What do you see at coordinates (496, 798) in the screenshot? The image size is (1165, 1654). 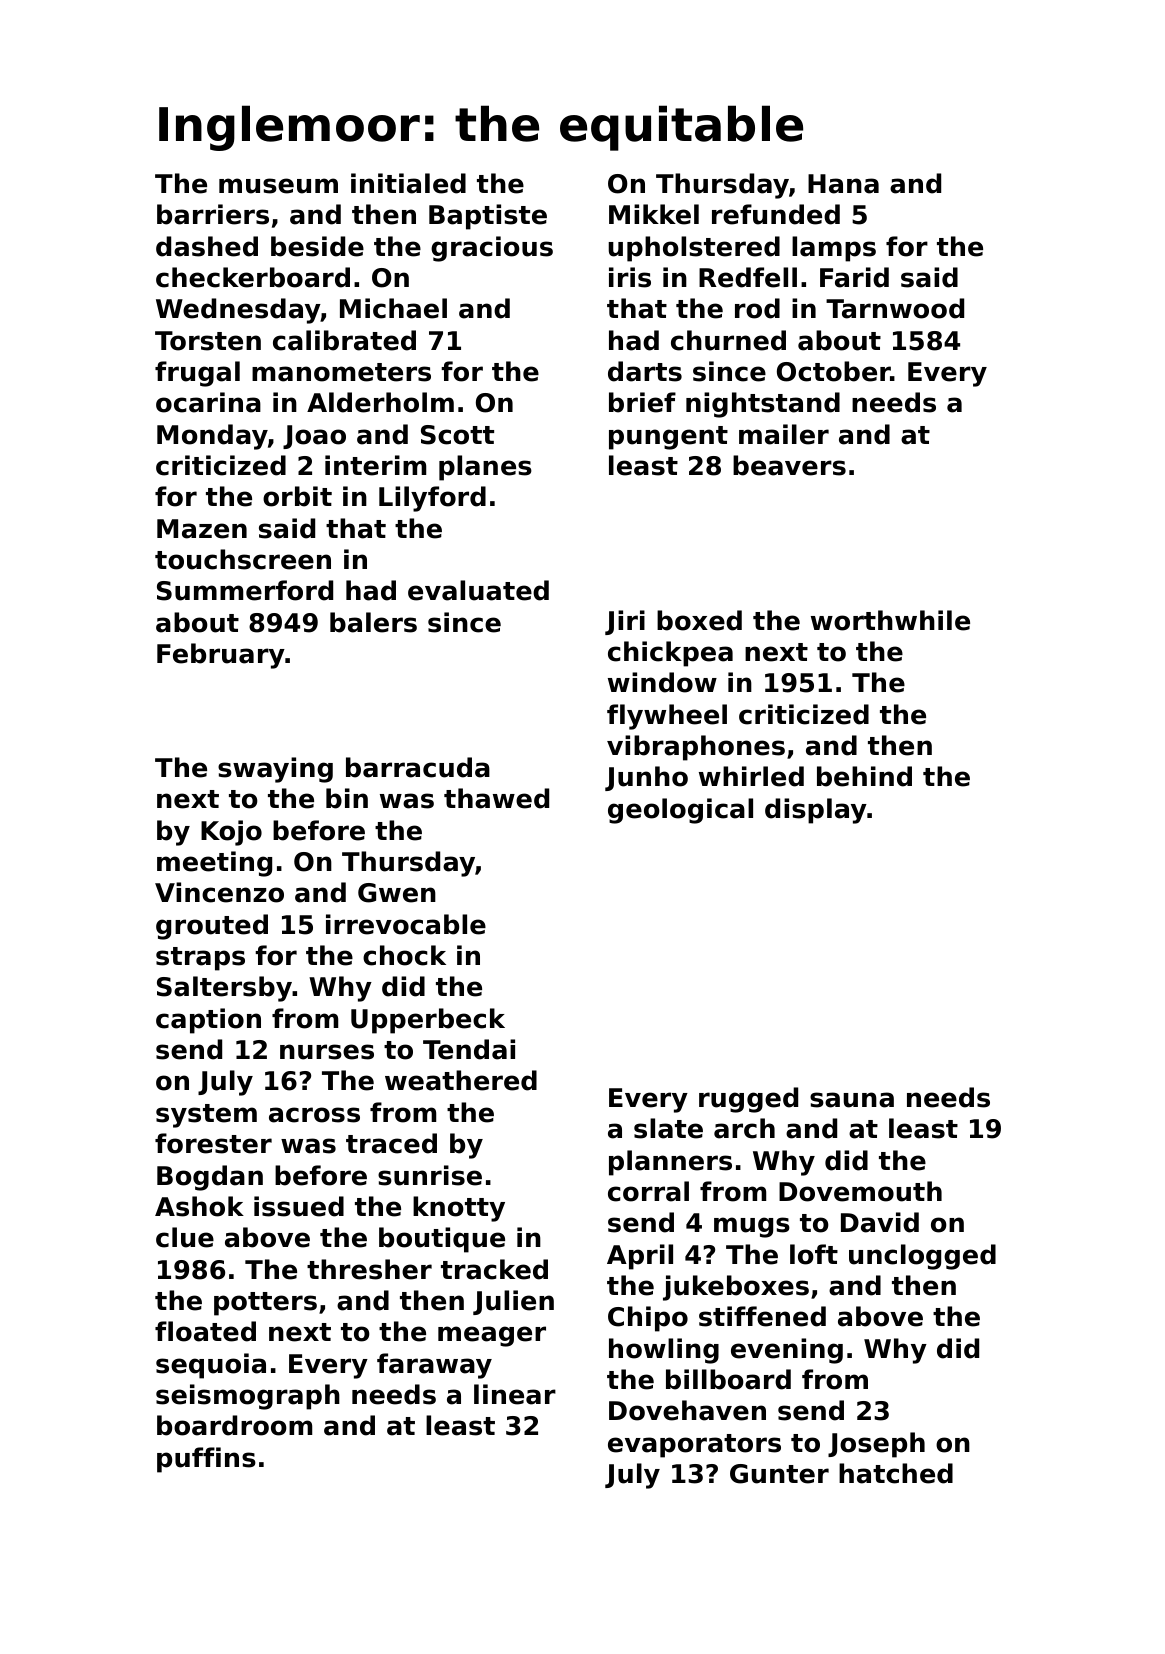 I see `thawed` at bounding box center [496, 798].
